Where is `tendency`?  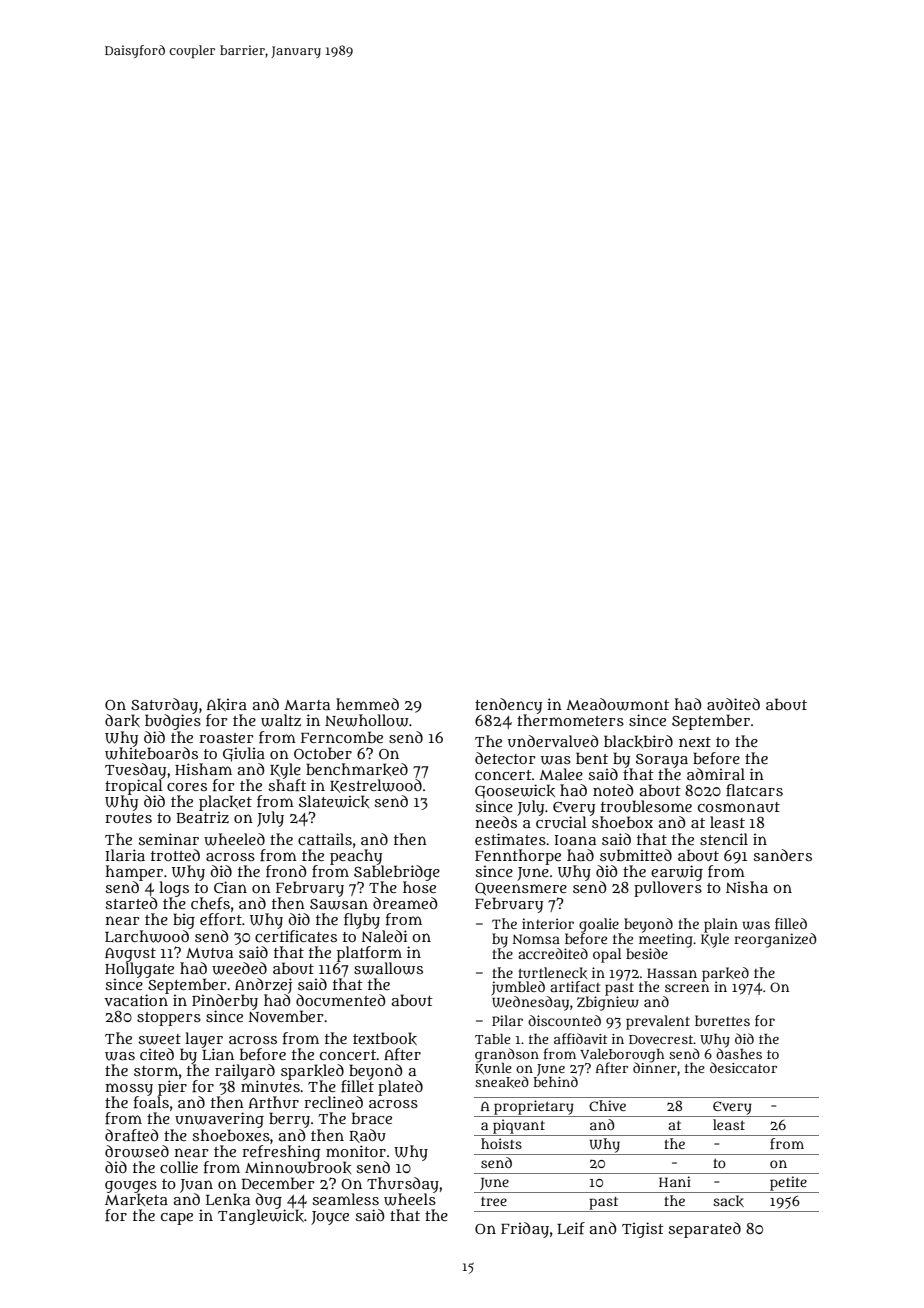
tendency is located at coordinates (508, 706).
